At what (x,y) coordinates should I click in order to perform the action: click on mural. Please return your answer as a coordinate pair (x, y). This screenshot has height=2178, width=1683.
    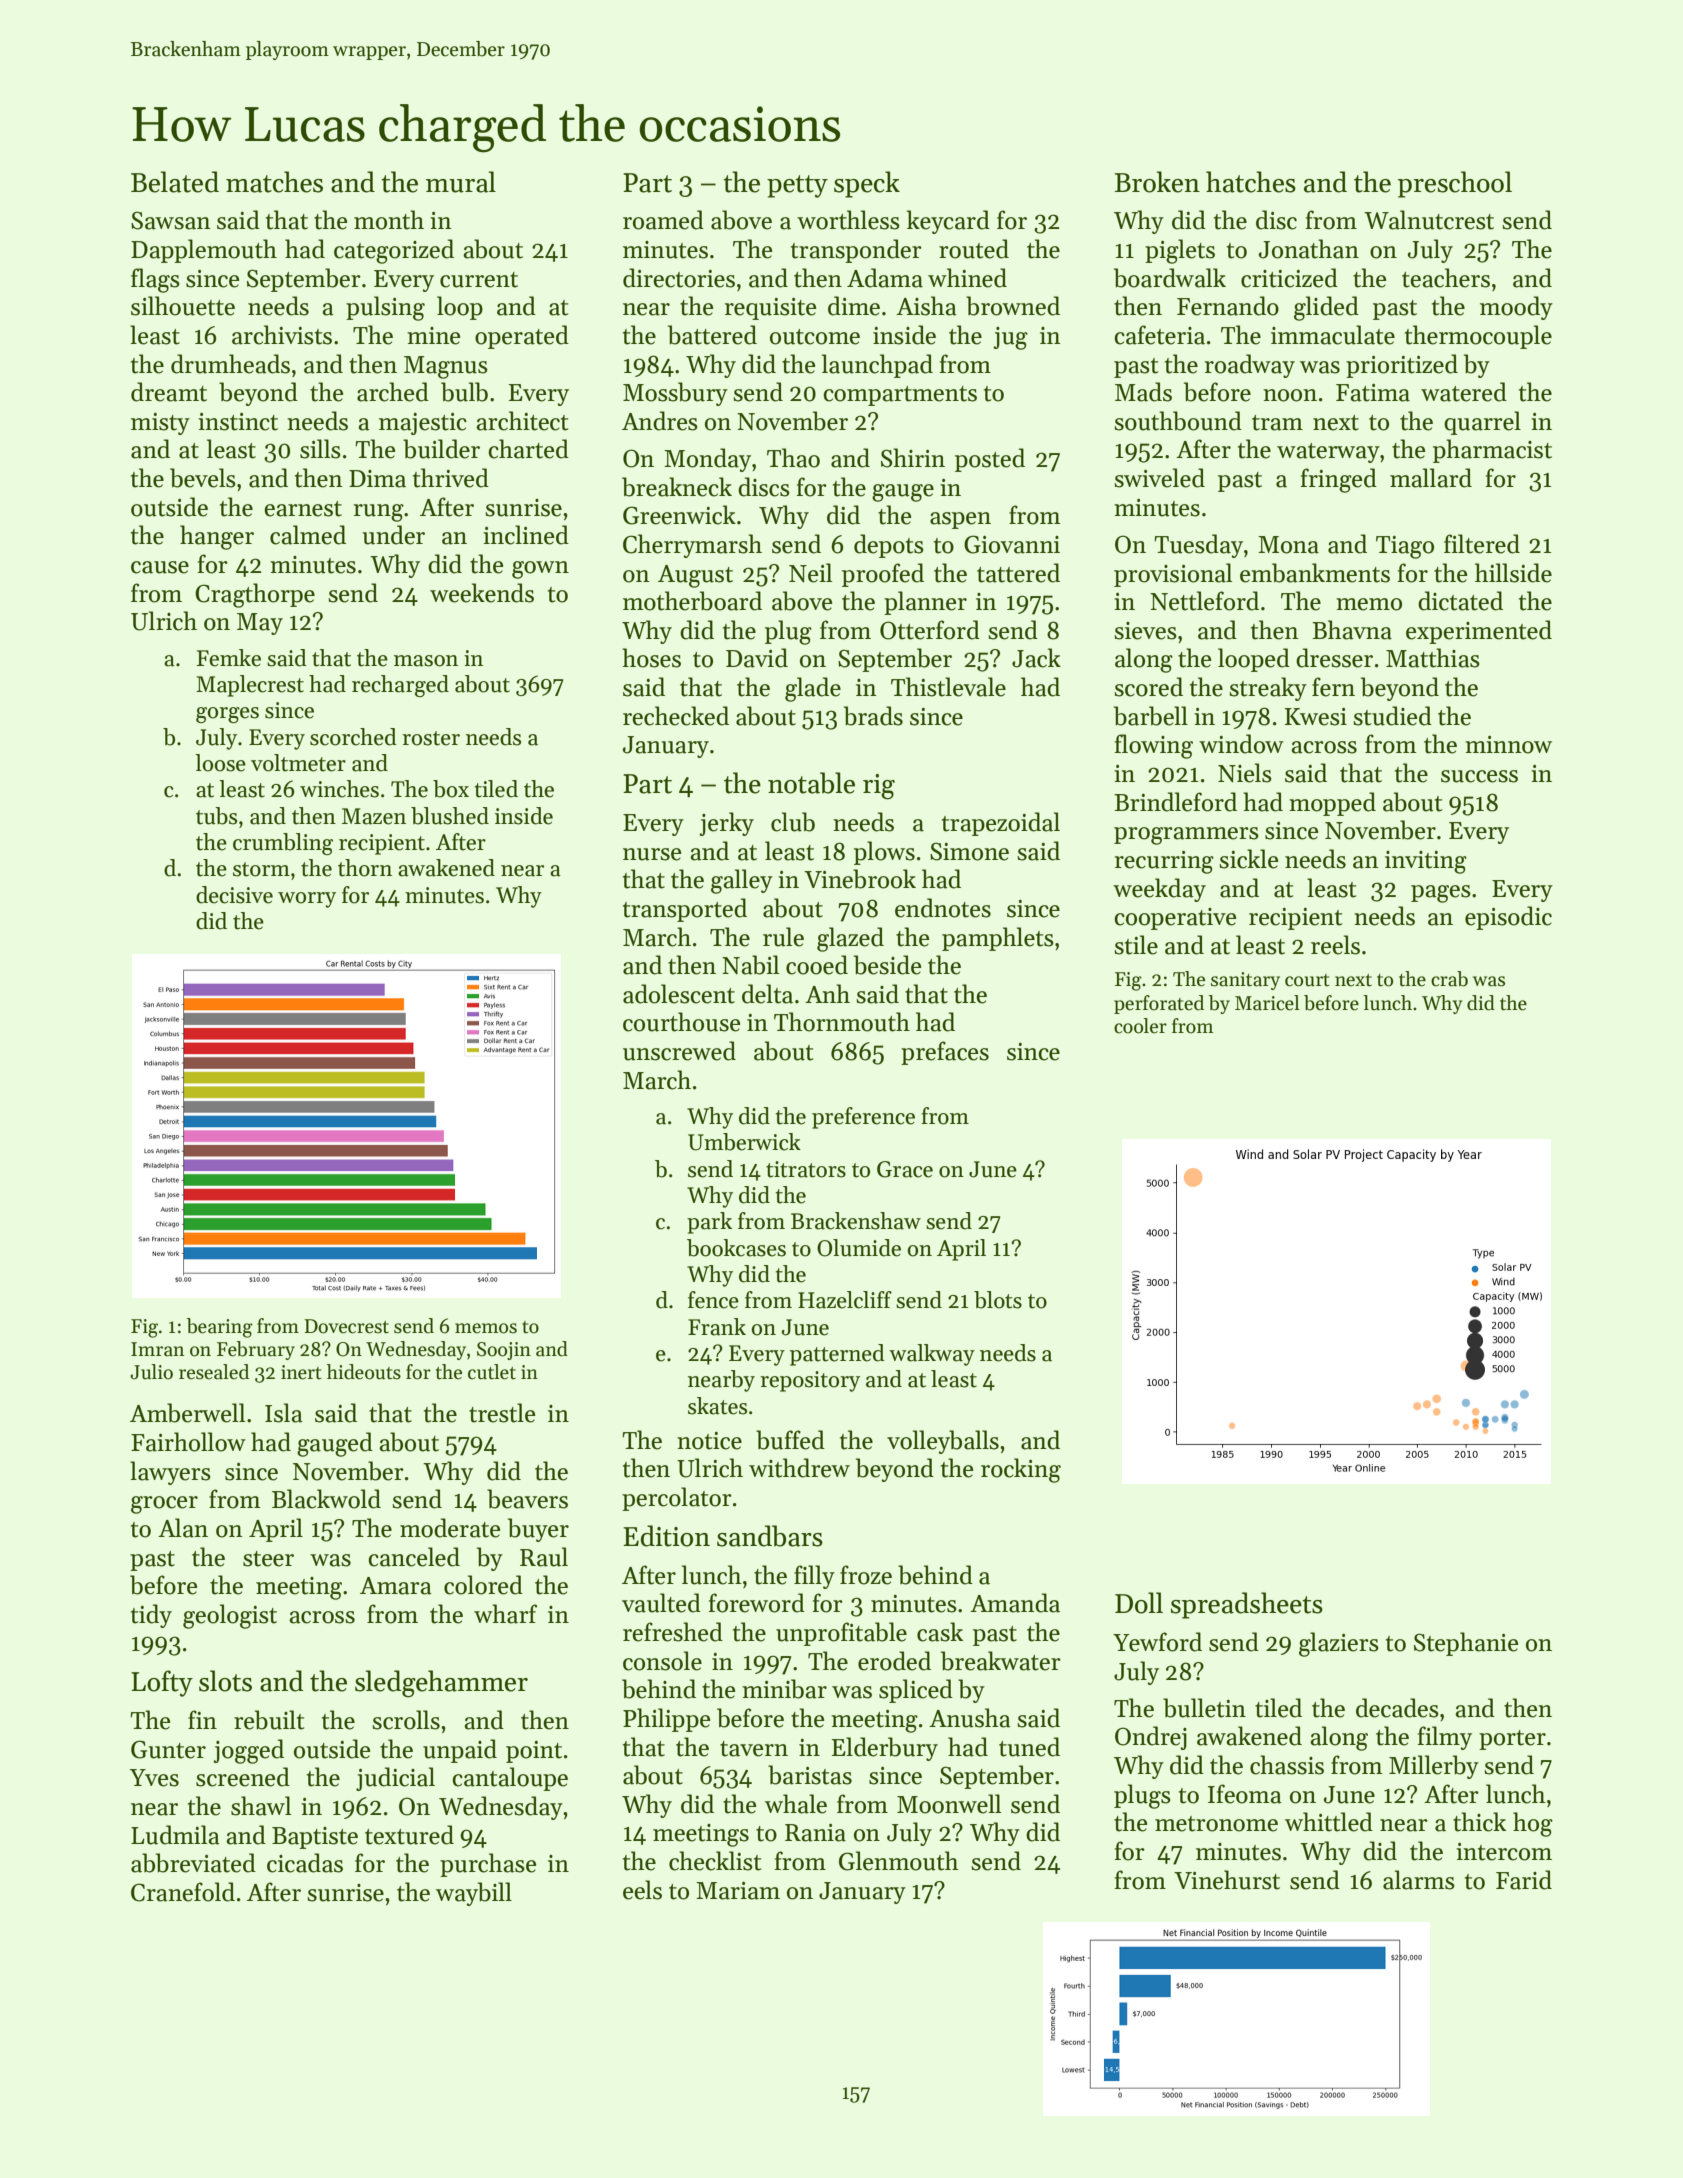
    Looking at the image, I should click on (461, 182).
